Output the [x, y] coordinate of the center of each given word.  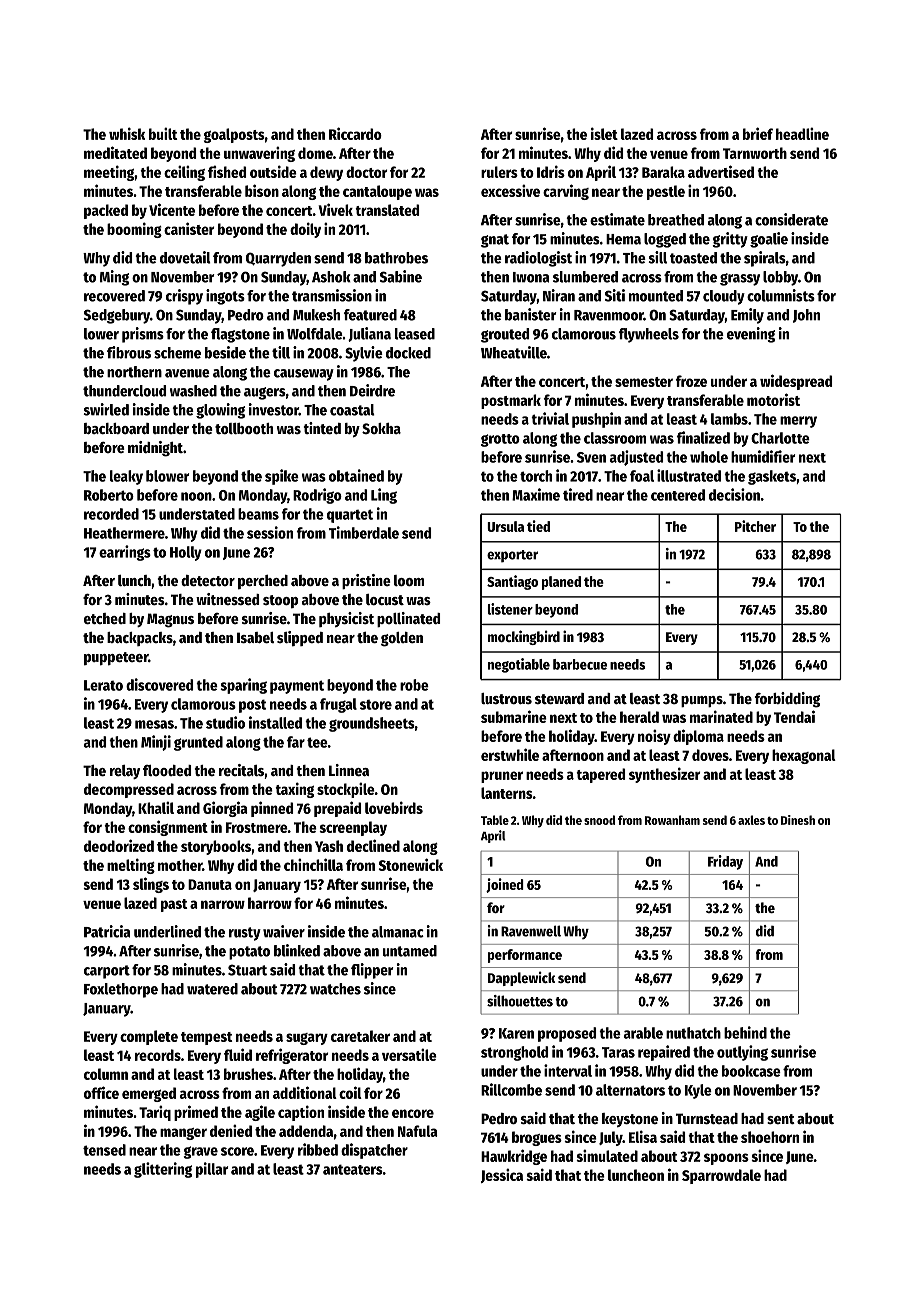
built [163, 133]
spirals [765, 259]
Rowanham [672, 820]
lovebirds [394, 807]
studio [225, 722]
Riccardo [355, 133]
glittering [163, 1170]
